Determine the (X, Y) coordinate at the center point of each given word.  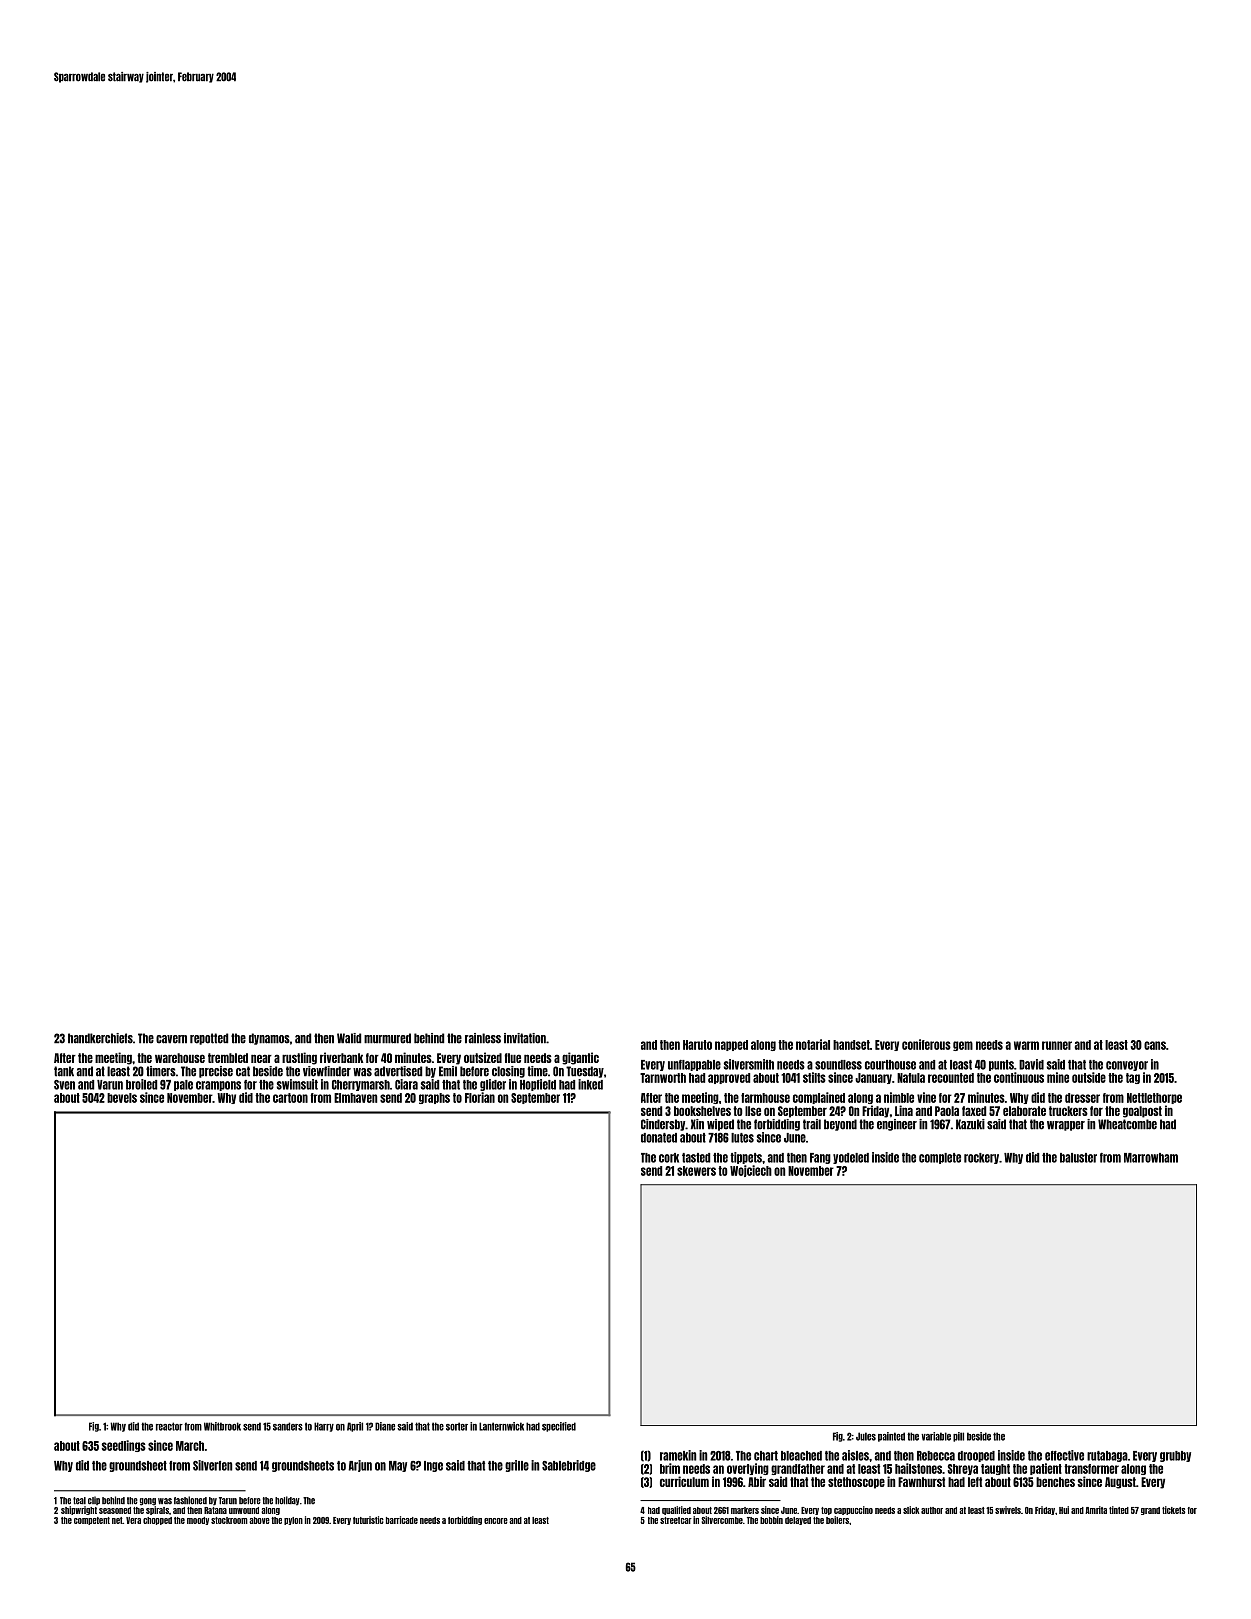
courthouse (890, 1065)
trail (812, 1124)
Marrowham (1151, 1158)
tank (64, 1071)
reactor (169, 1426)
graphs (434, 1098)
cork (669, 1158)
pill (958, 1437)
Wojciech (751, 1171)
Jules (866, 1436)
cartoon (290, 1098)
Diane (385, 1426)
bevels (122, 1098)
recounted (951, 1078)
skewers (696, 1171)
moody (198, 1521)
